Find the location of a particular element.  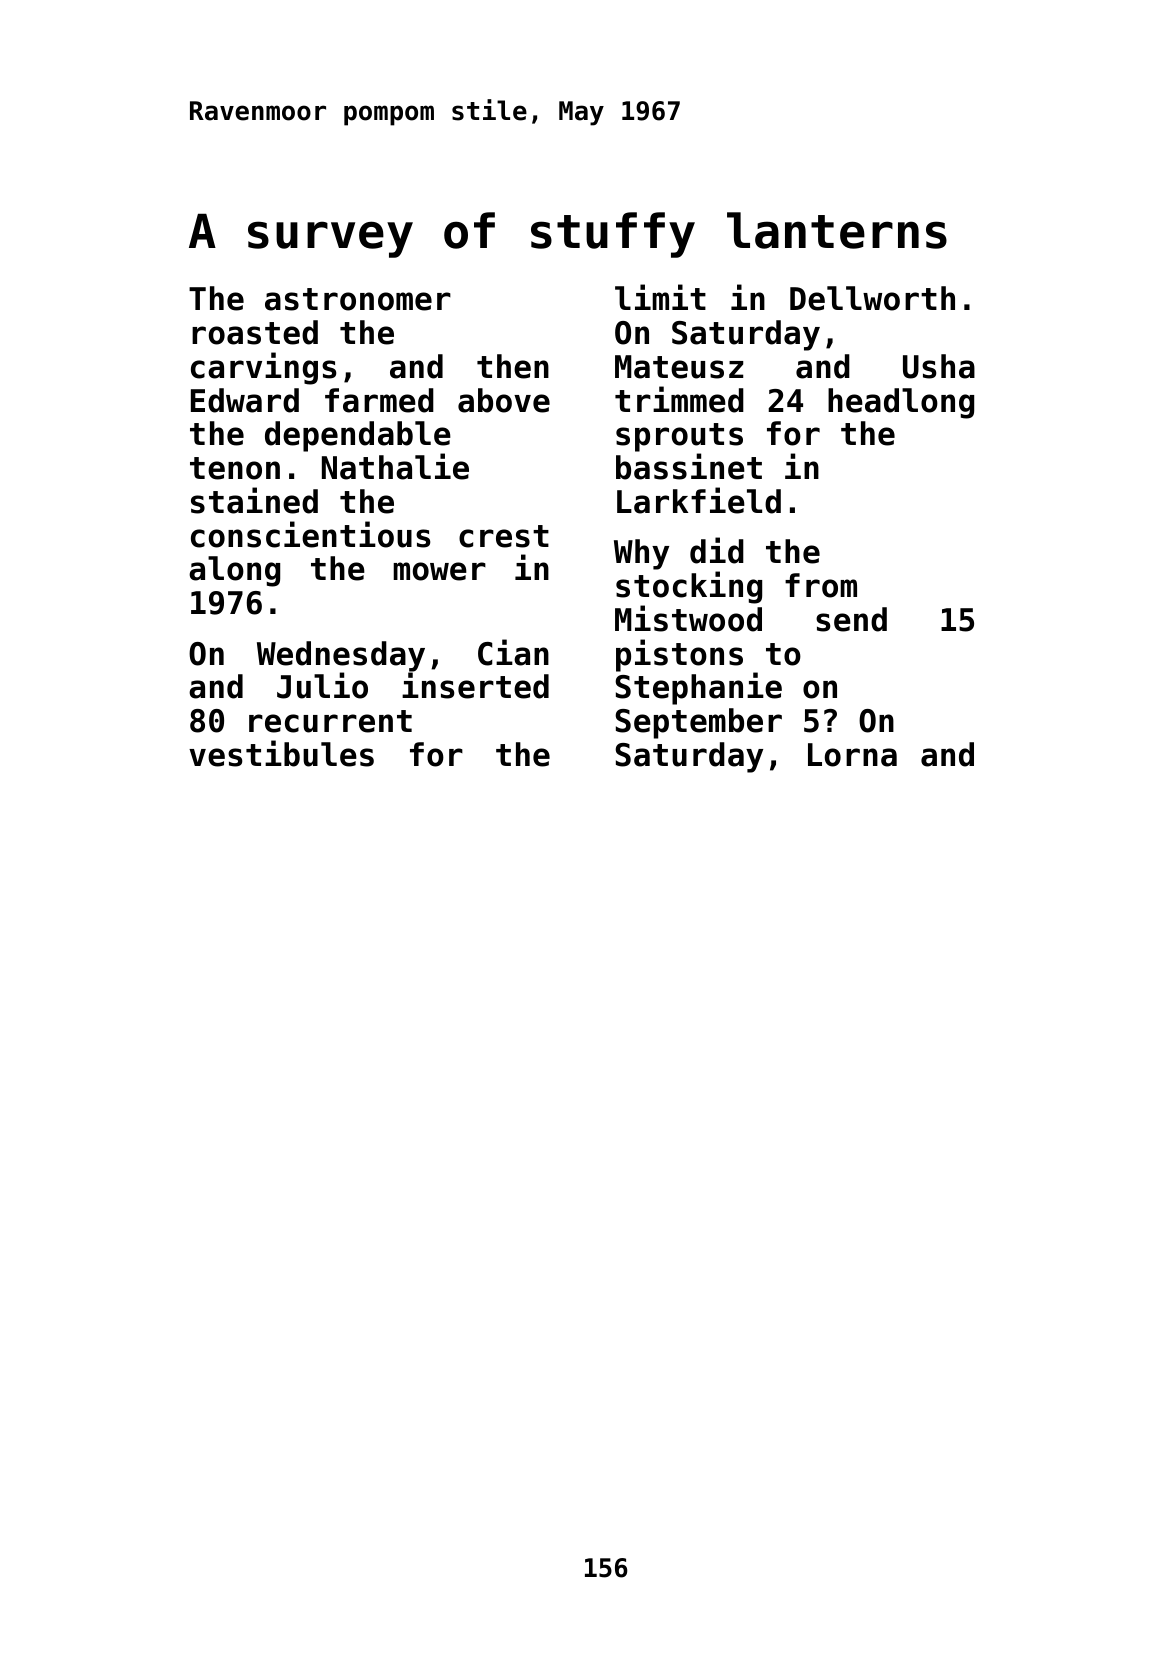

conscientious is located at coordinates (310, 534).
